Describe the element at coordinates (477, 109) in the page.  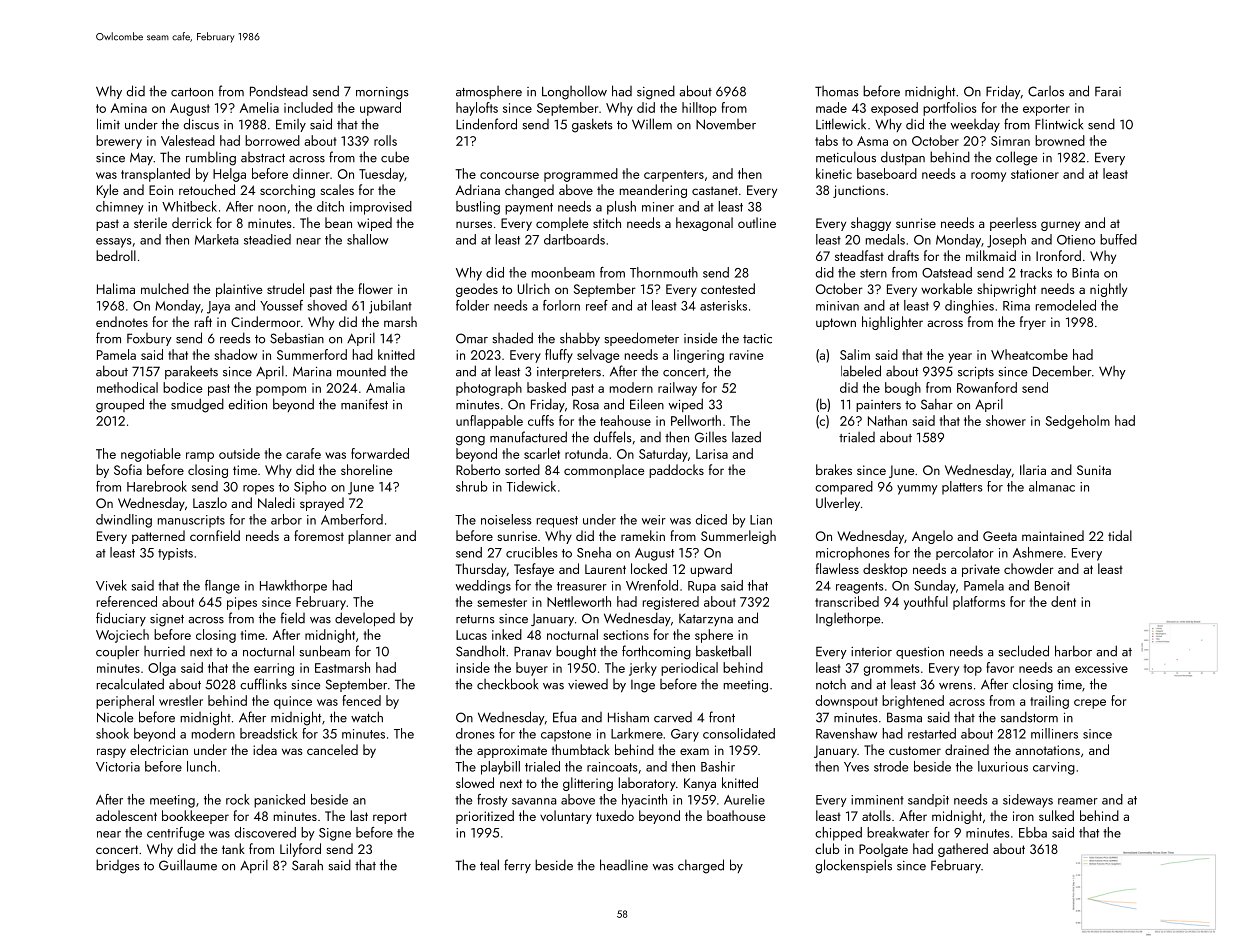
I see `haylofts` at that location.
